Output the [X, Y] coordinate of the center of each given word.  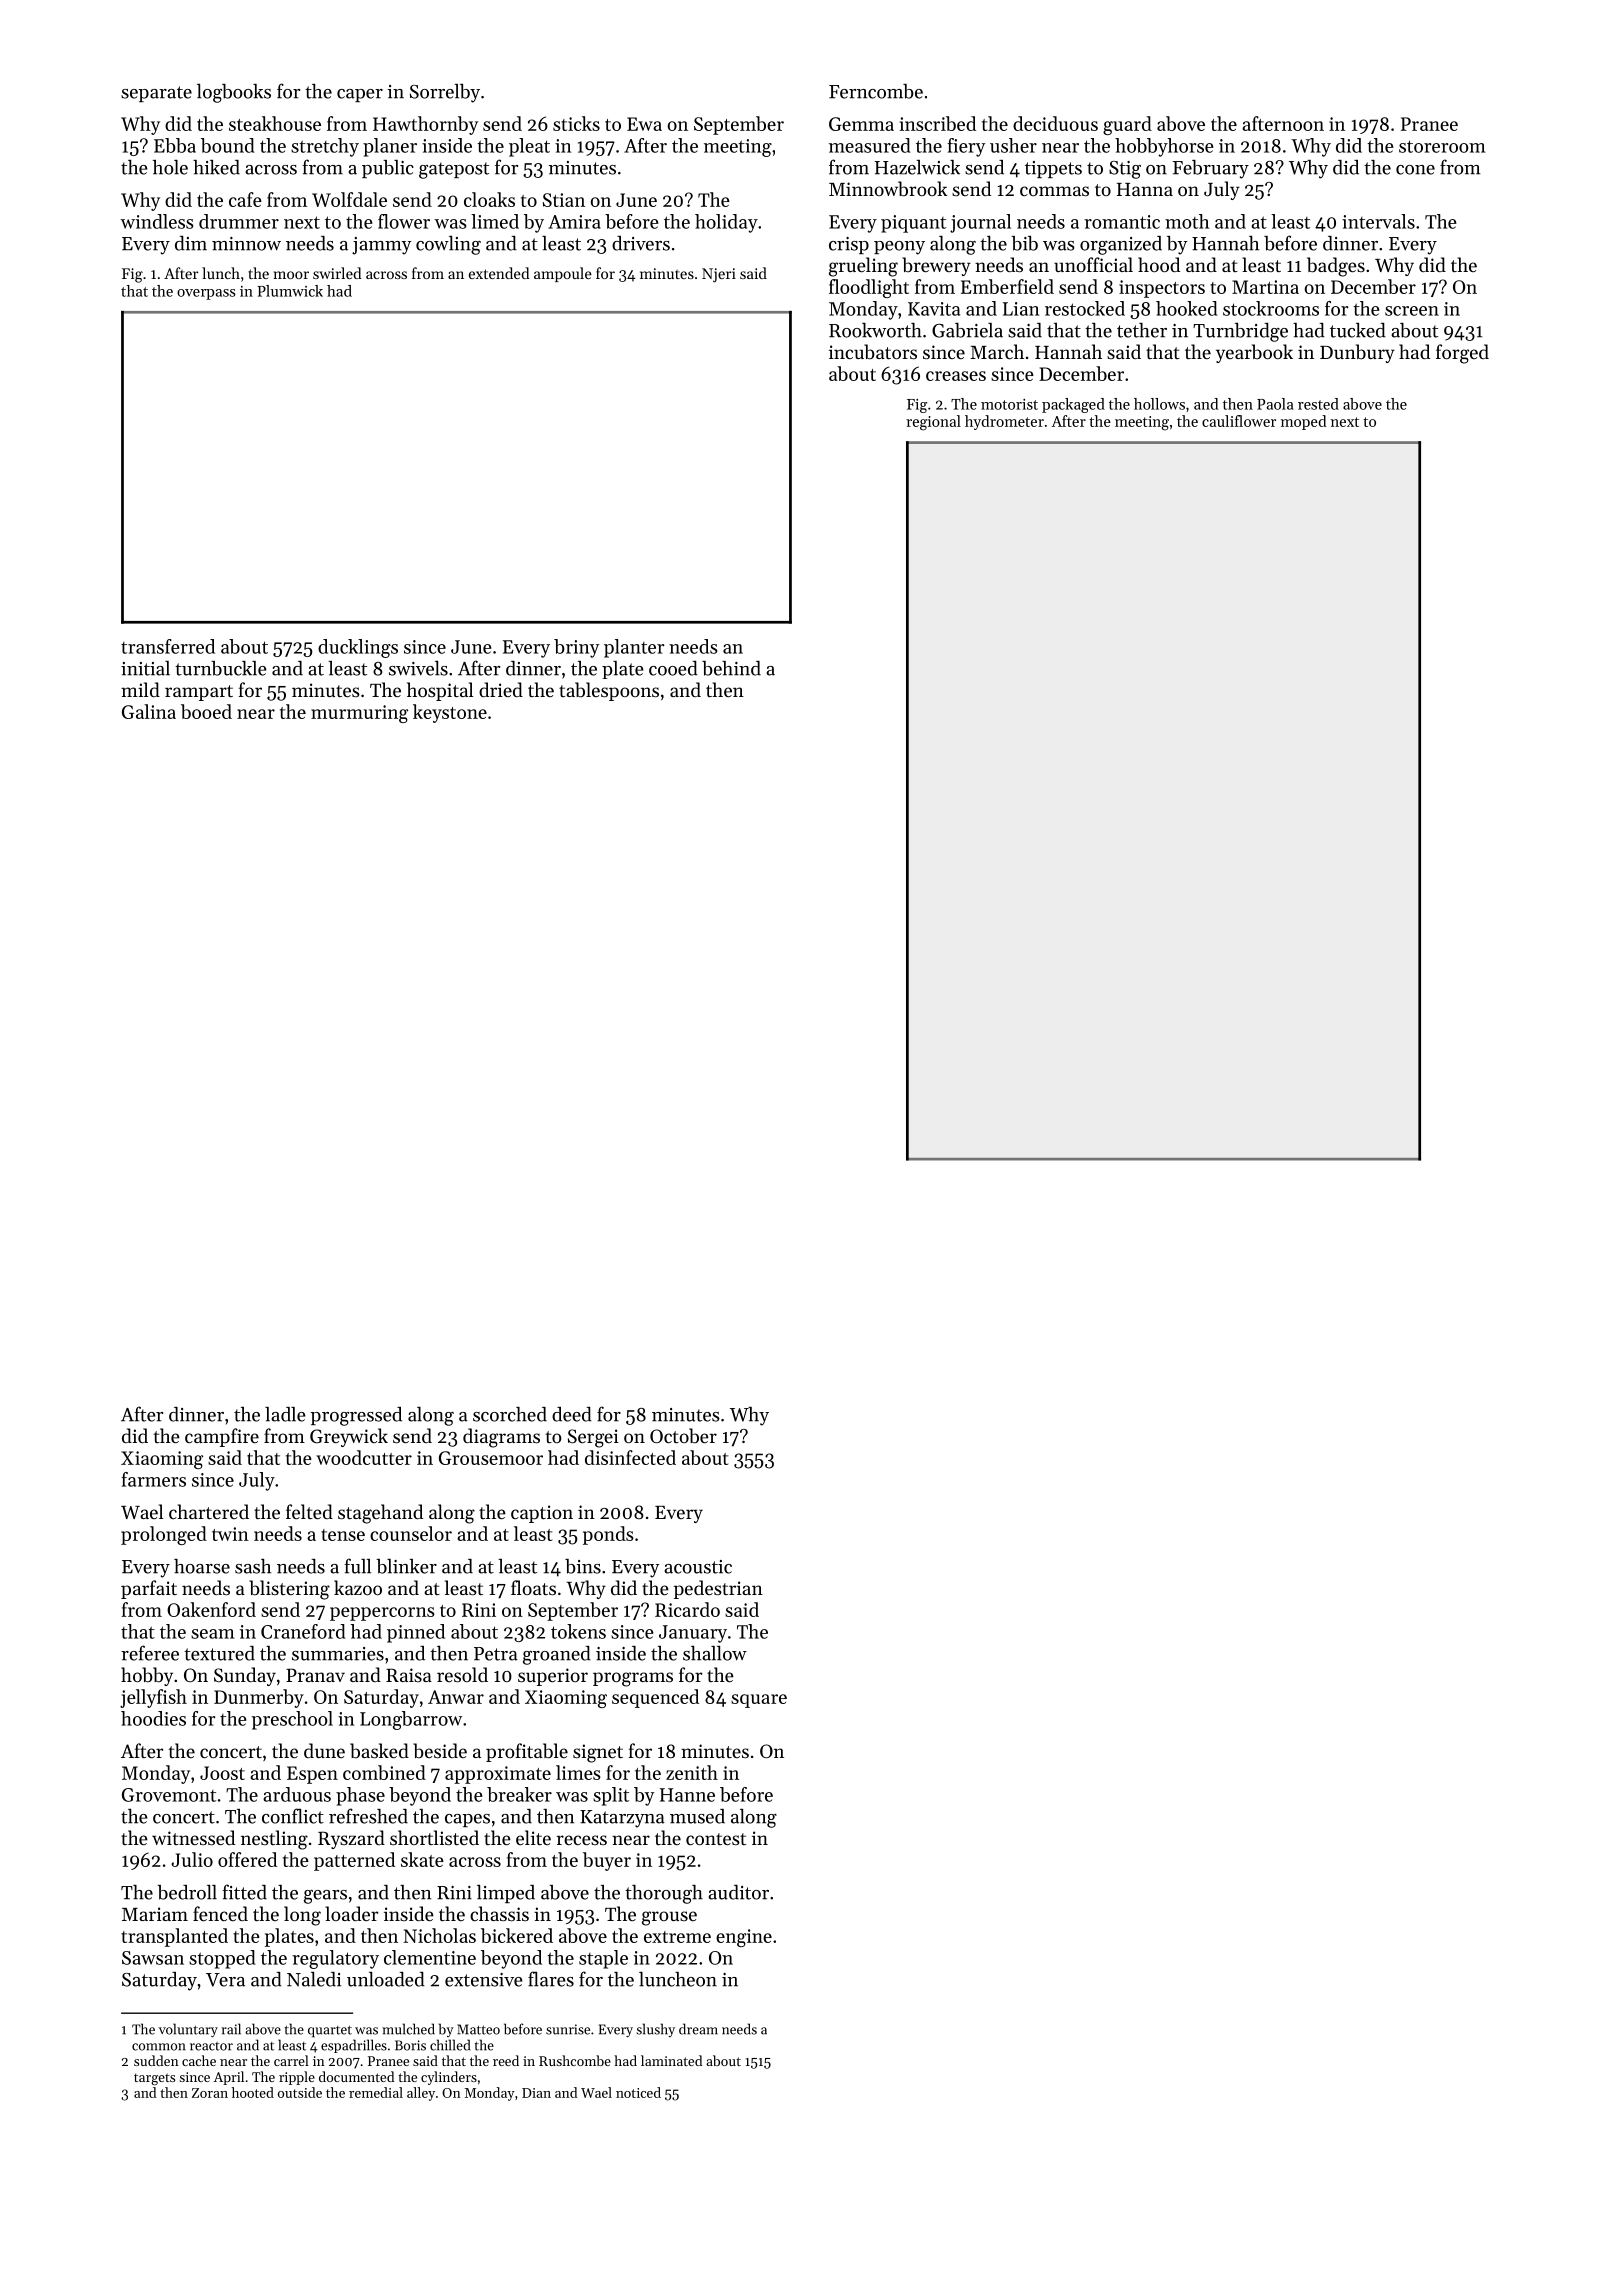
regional [933, 423]
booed [206, 711]
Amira [574, 222]
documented [356, 2076]
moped [1304, 422]
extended [499, 273]
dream [698, 2029]
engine [744, 1938]
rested [1318, 404]
